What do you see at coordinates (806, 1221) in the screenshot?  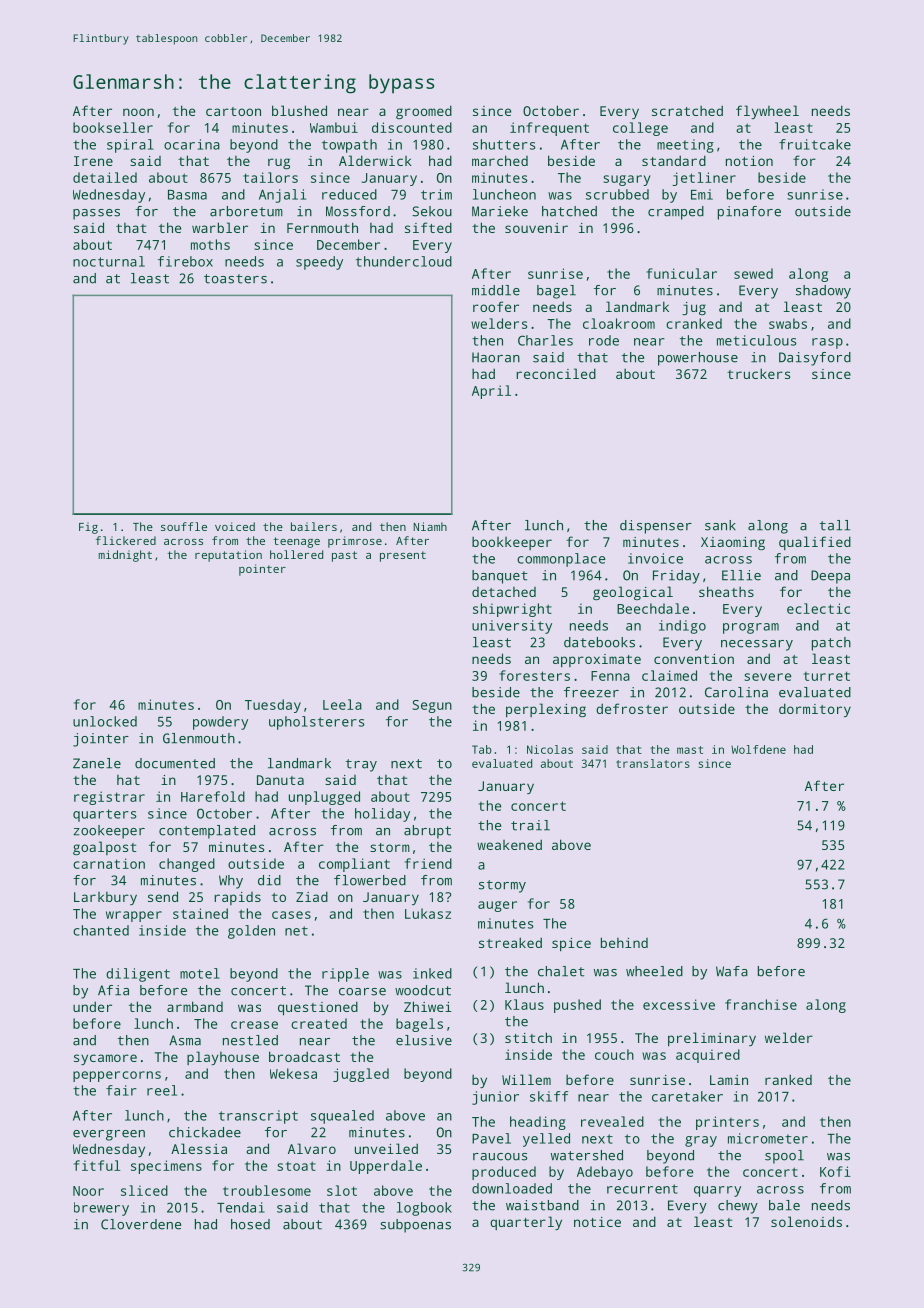 I see `solenoids` at bounding box center [806, 1221].
